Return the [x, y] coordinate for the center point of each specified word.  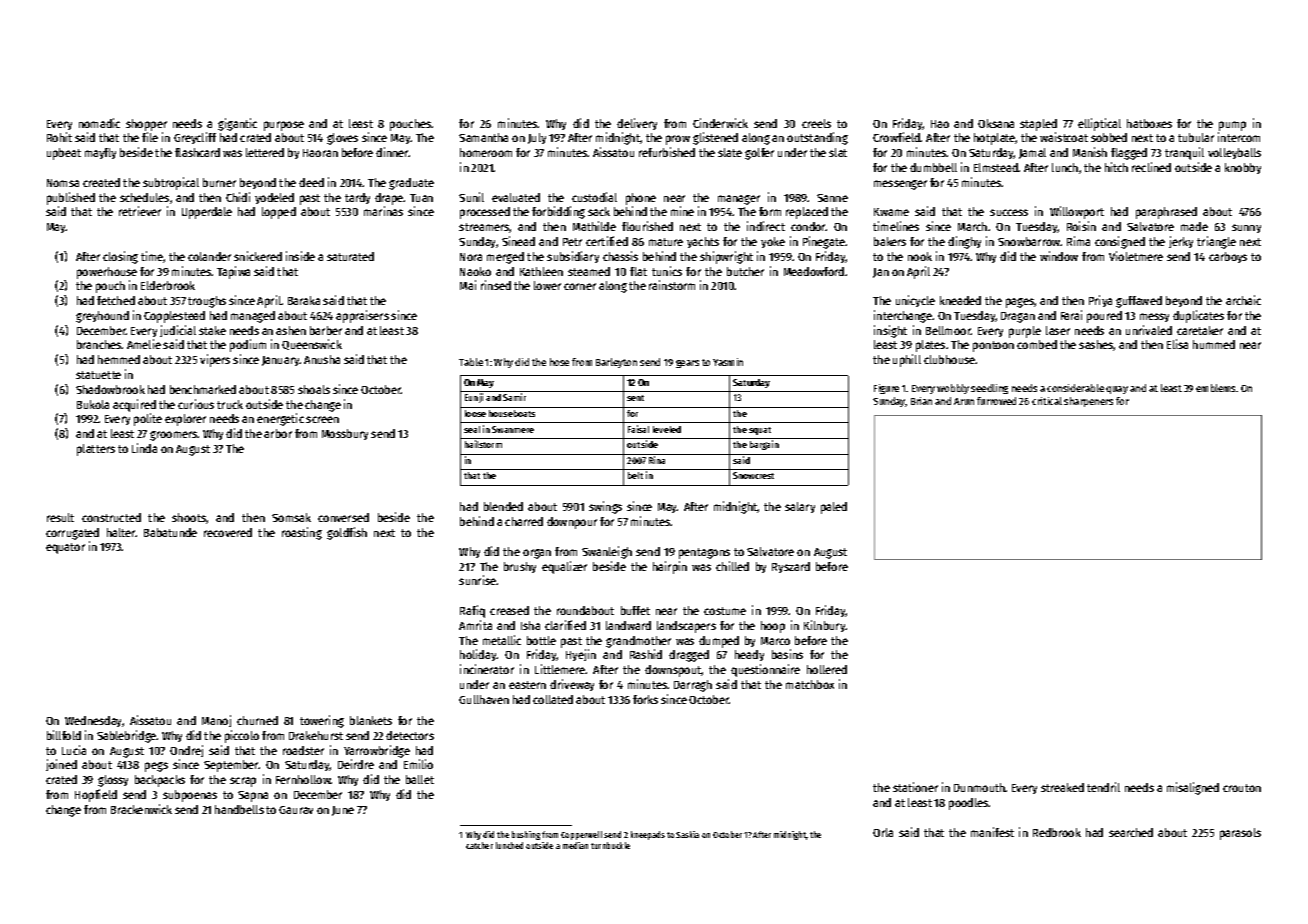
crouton [1242, 788]
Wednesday [93, 721]
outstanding [817, 138]
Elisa [1177, 344]
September [231, 766]
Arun [964, 401]
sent [635, 398]
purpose [284, 126]
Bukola [93, 404]
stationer [915, 787]
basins [787, 654]
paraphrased [1166, 213]
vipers [215, 360]
